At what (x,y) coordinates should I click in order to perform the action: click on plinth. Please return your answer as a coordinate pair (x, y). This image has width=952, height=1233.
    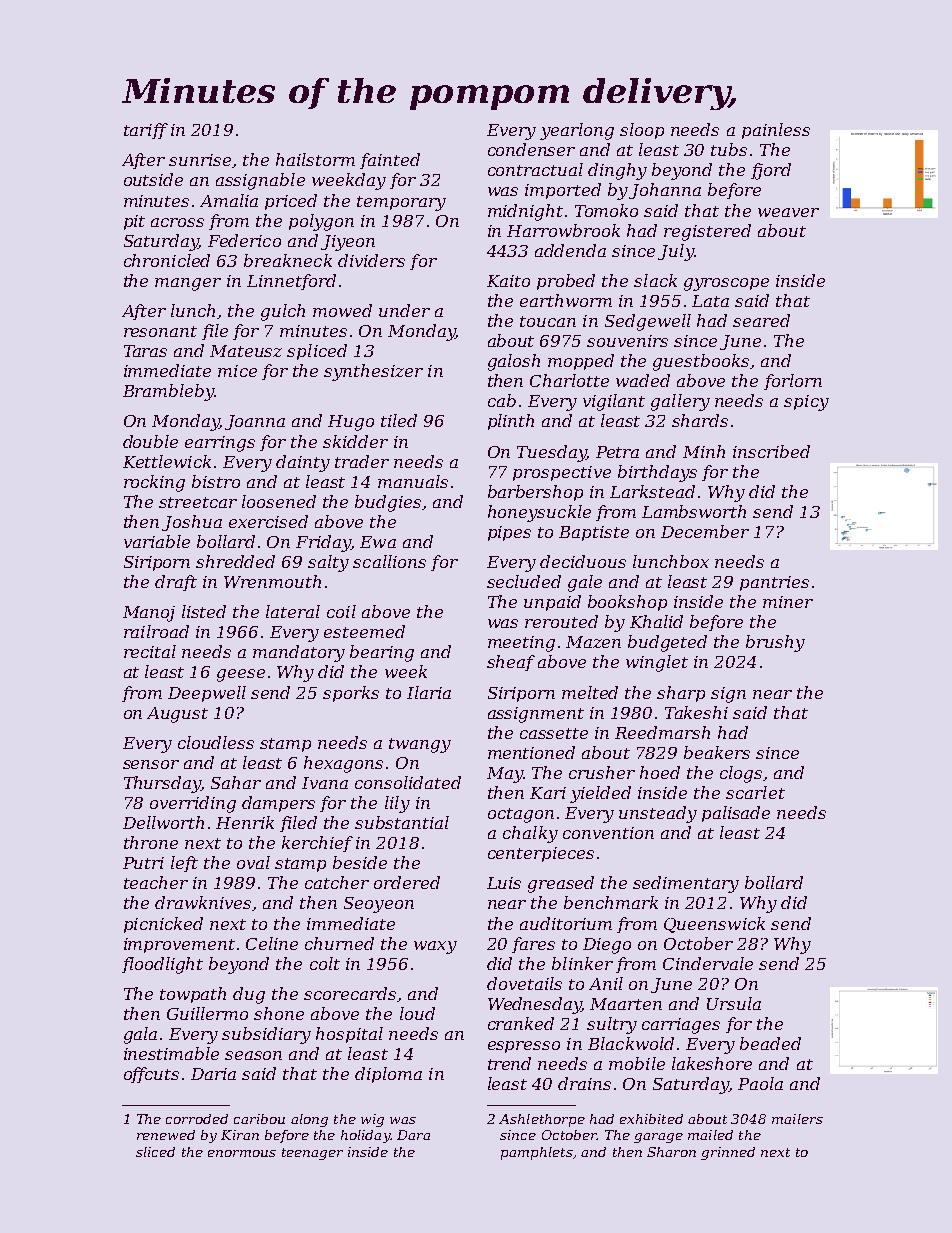
    Looking at the image, I should click on (511, 422).
